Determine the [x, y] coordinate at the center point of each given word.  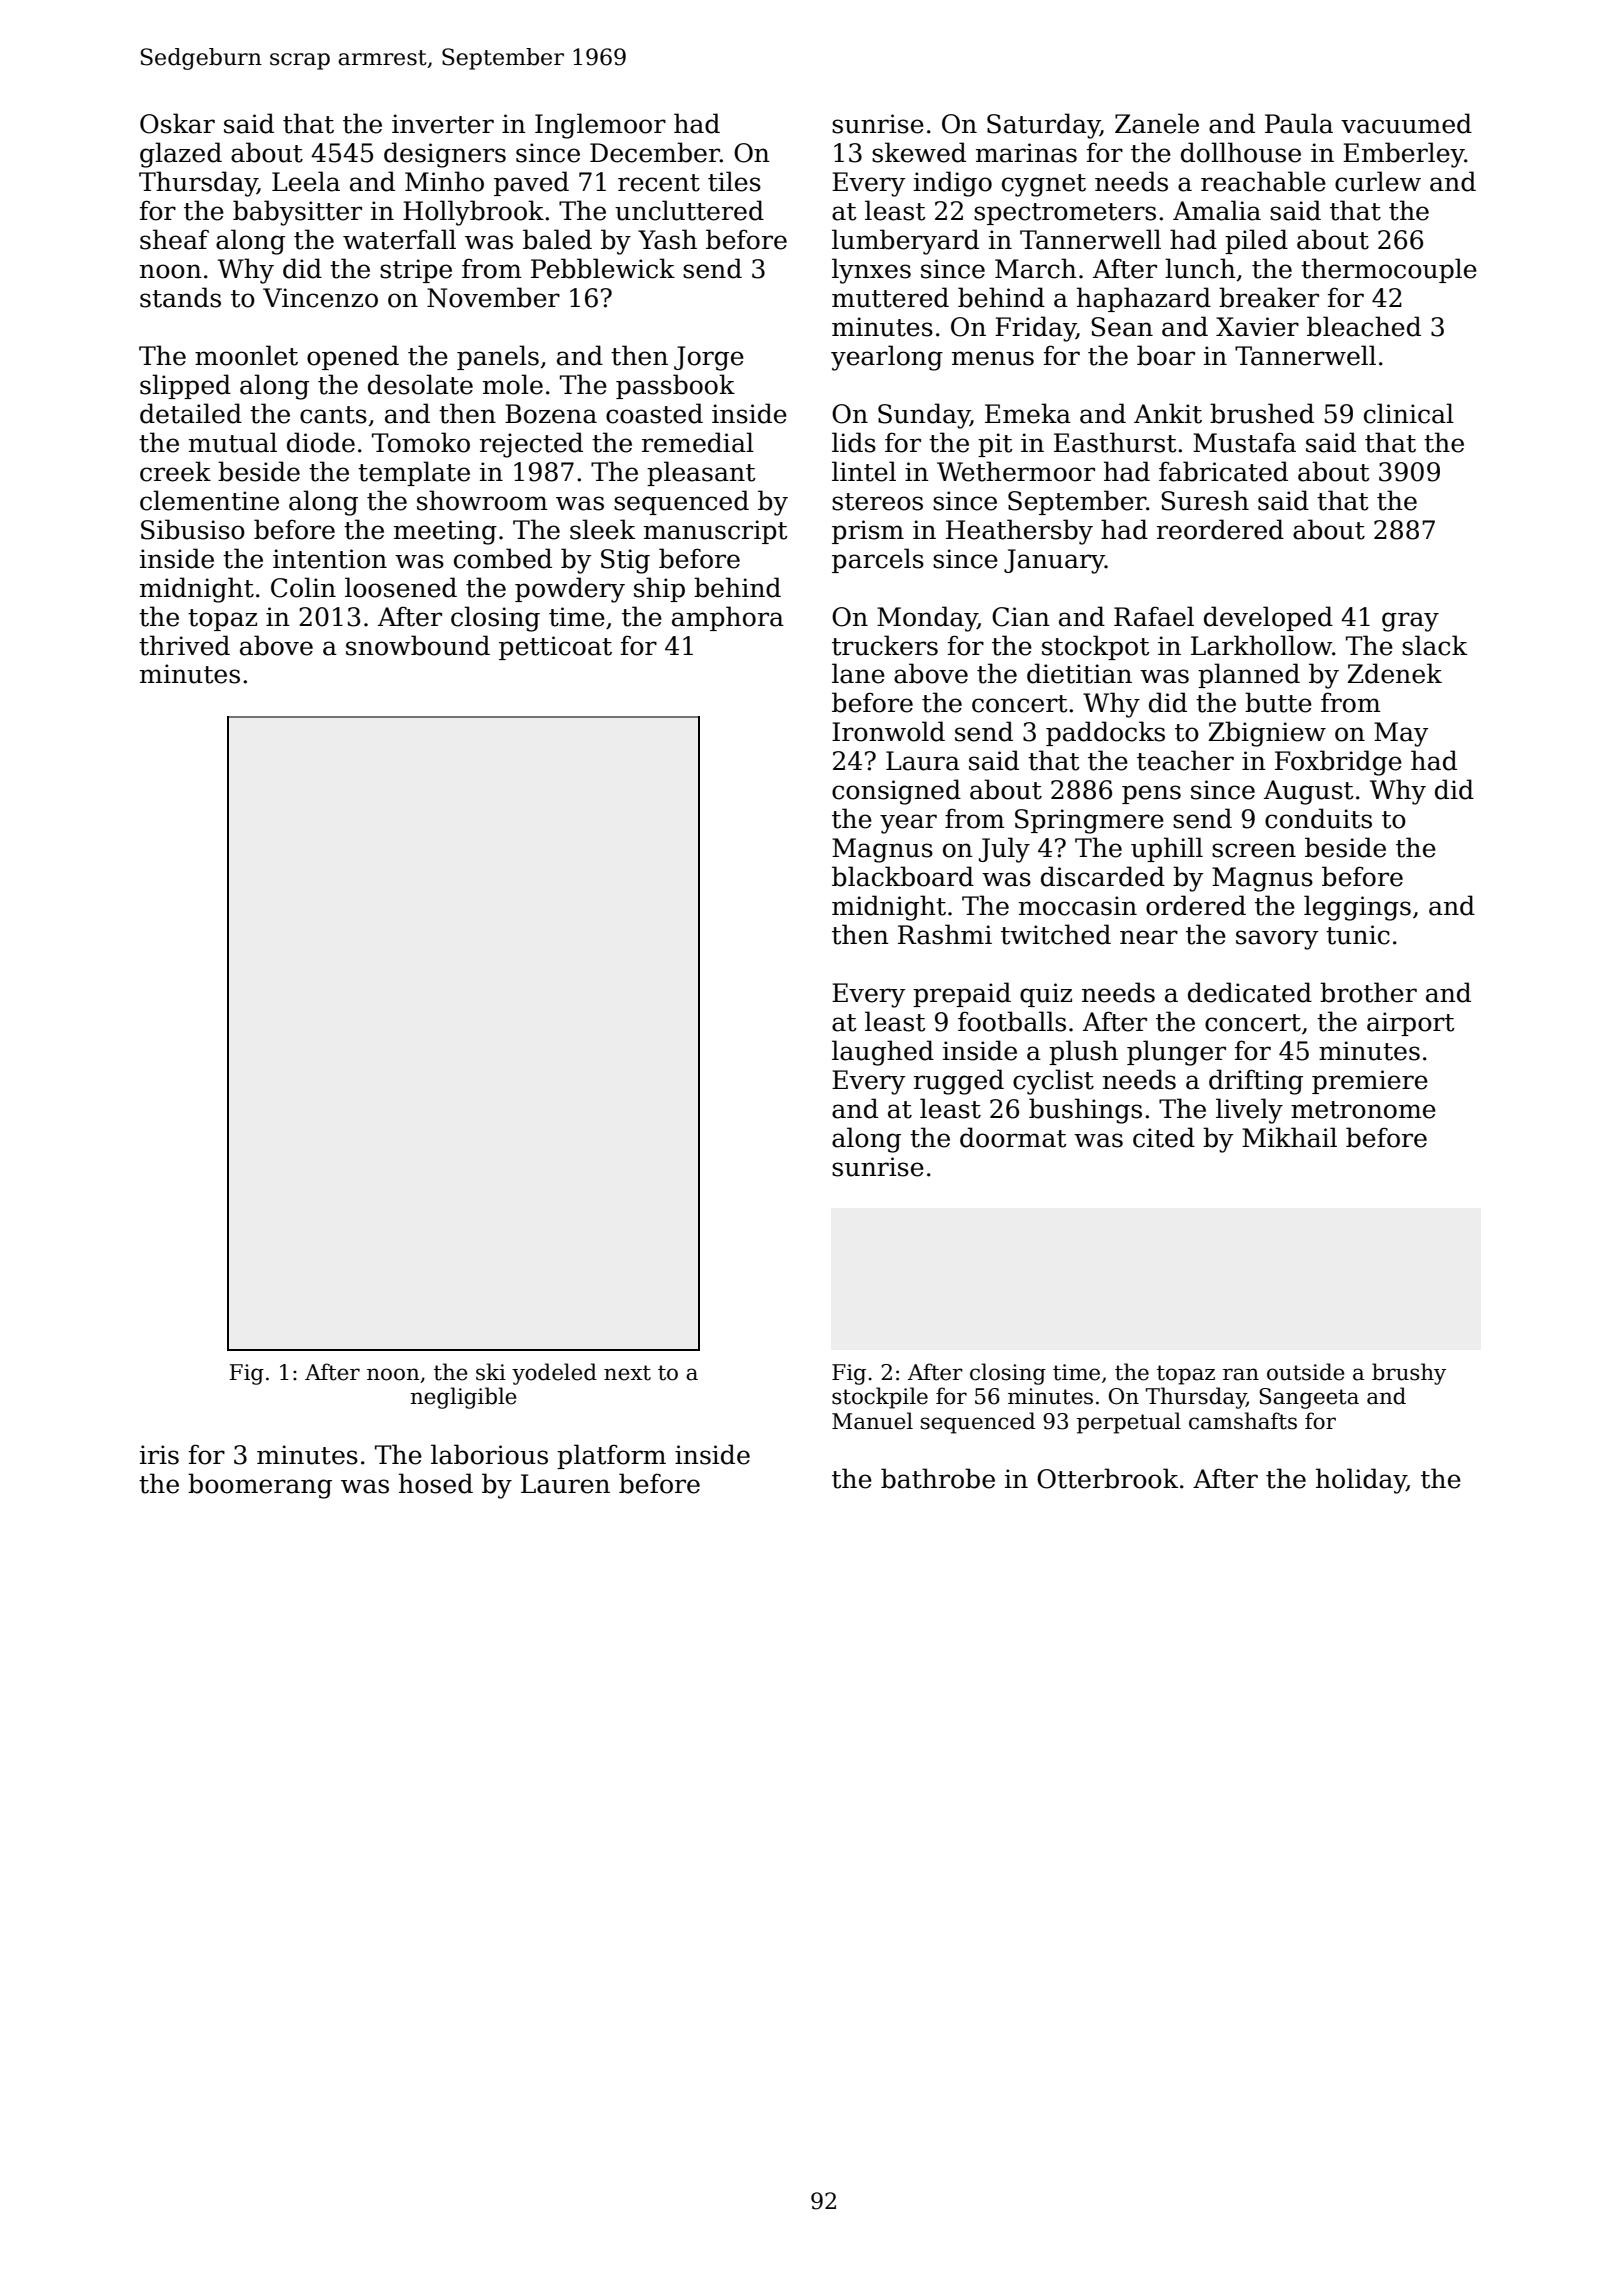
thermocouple [1389, 270]
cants [333, 415]
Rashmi [945, 934]
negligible [463, 1398]
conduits [1318, 818]
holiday [1361, 1481]
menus [993, 358]
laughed [883, 1053]
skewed [919, 152]
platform [611, 1456]
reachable [1263, 181]
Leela [306, 181]
